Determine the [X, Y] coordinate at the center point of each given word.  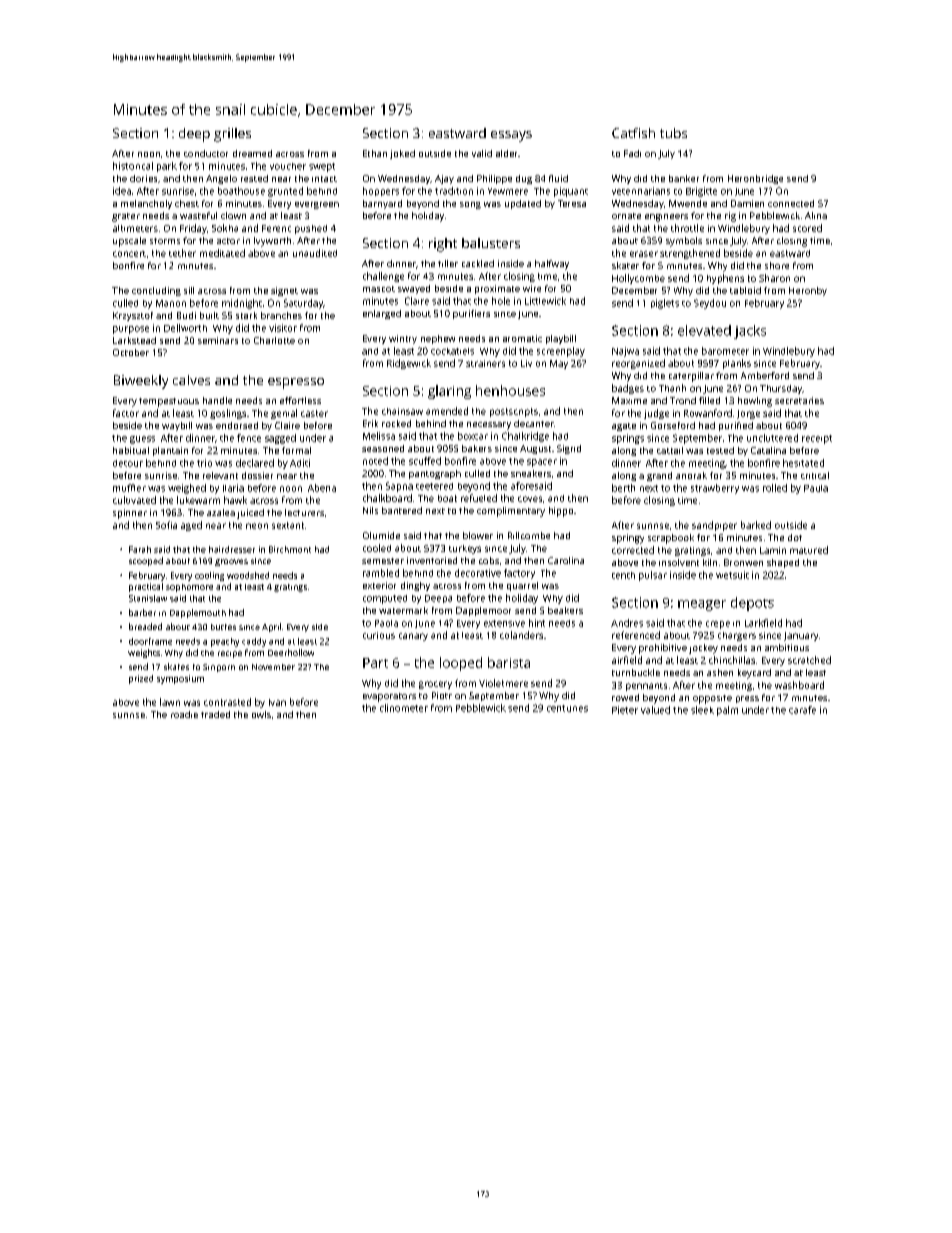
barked [756, 525]
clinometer [404, 708]
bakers [477, 448]
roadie [184, 714]
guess [142, 440]
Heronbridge [755, 179]
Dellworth [185, 328]
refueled [479, 498]
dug [524, 179]
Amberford [765, 375]
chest [187, 203]
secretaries [799, 400]
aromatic [522, 338]
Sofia [166, 525]
